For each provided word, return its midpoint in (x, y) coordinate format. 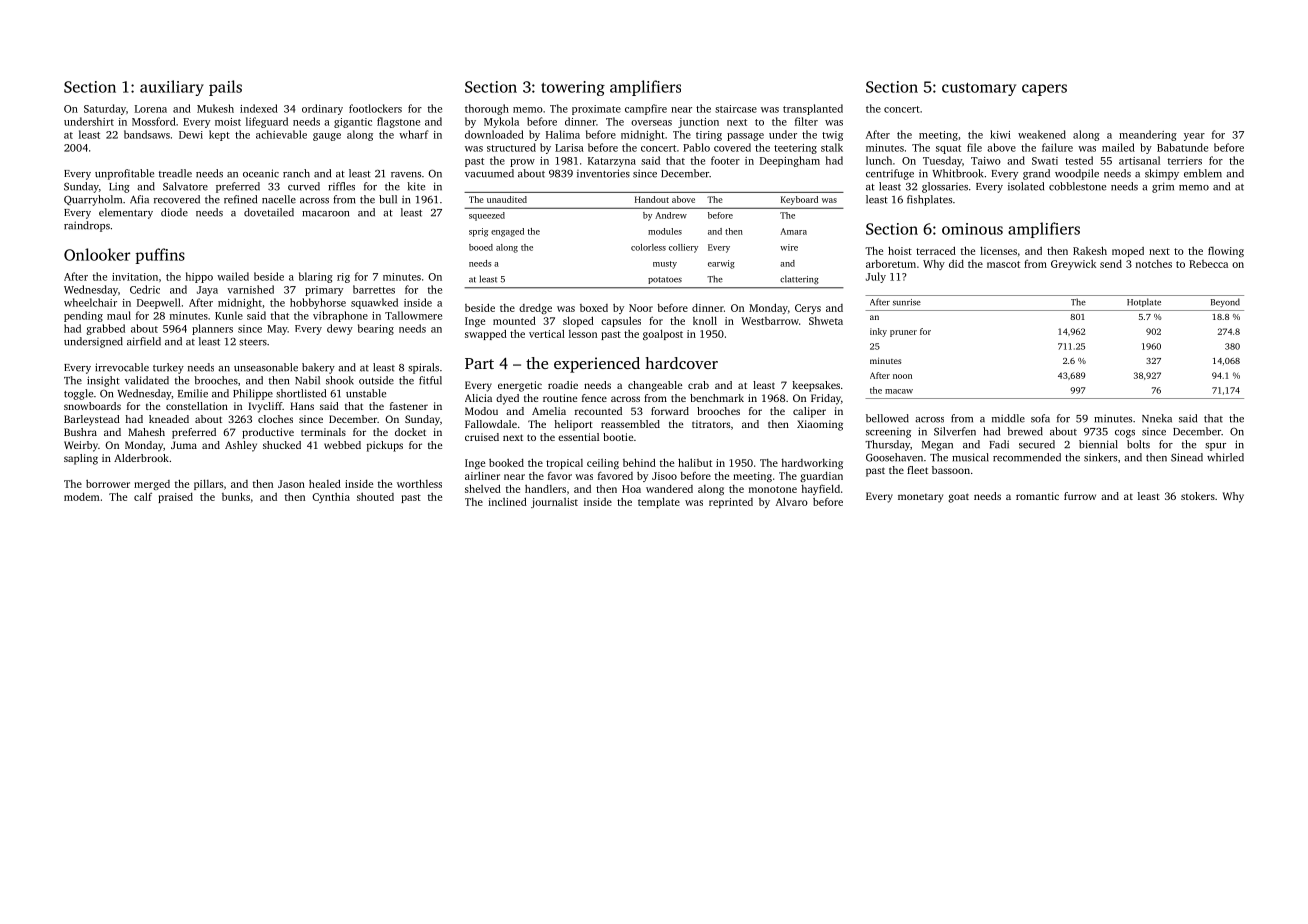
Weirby (81, 446)
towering (573, 88)
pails (225, 88)
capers (1044, 90)
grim (1163, 187)
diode (174, 212)
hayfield (821, 489)
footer (725, 160)
